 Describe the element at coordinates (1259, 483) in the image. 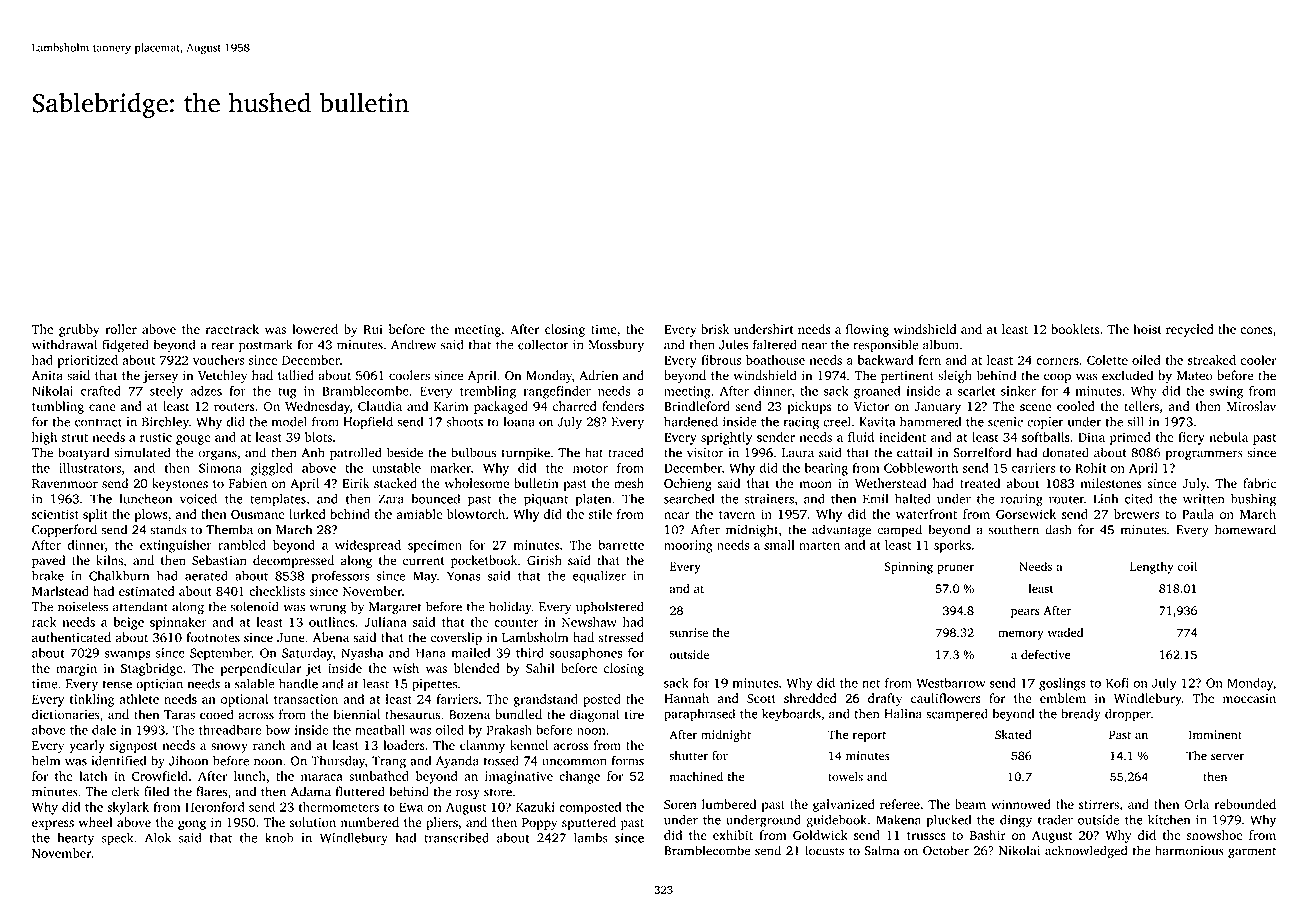

I see `fabric` at that location.
